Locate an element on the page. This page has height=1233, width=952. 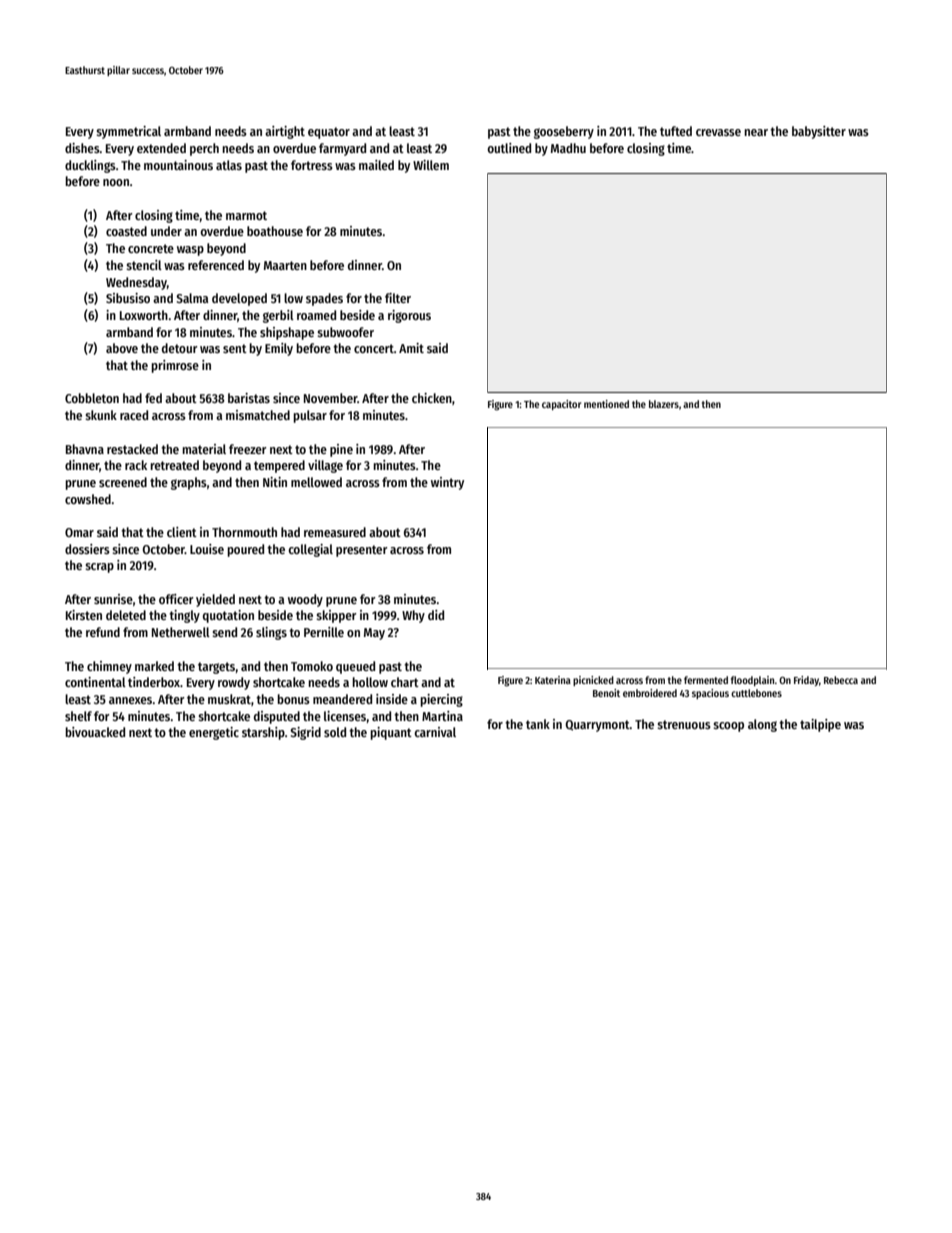
inside is located at coordinates (392, 699).
